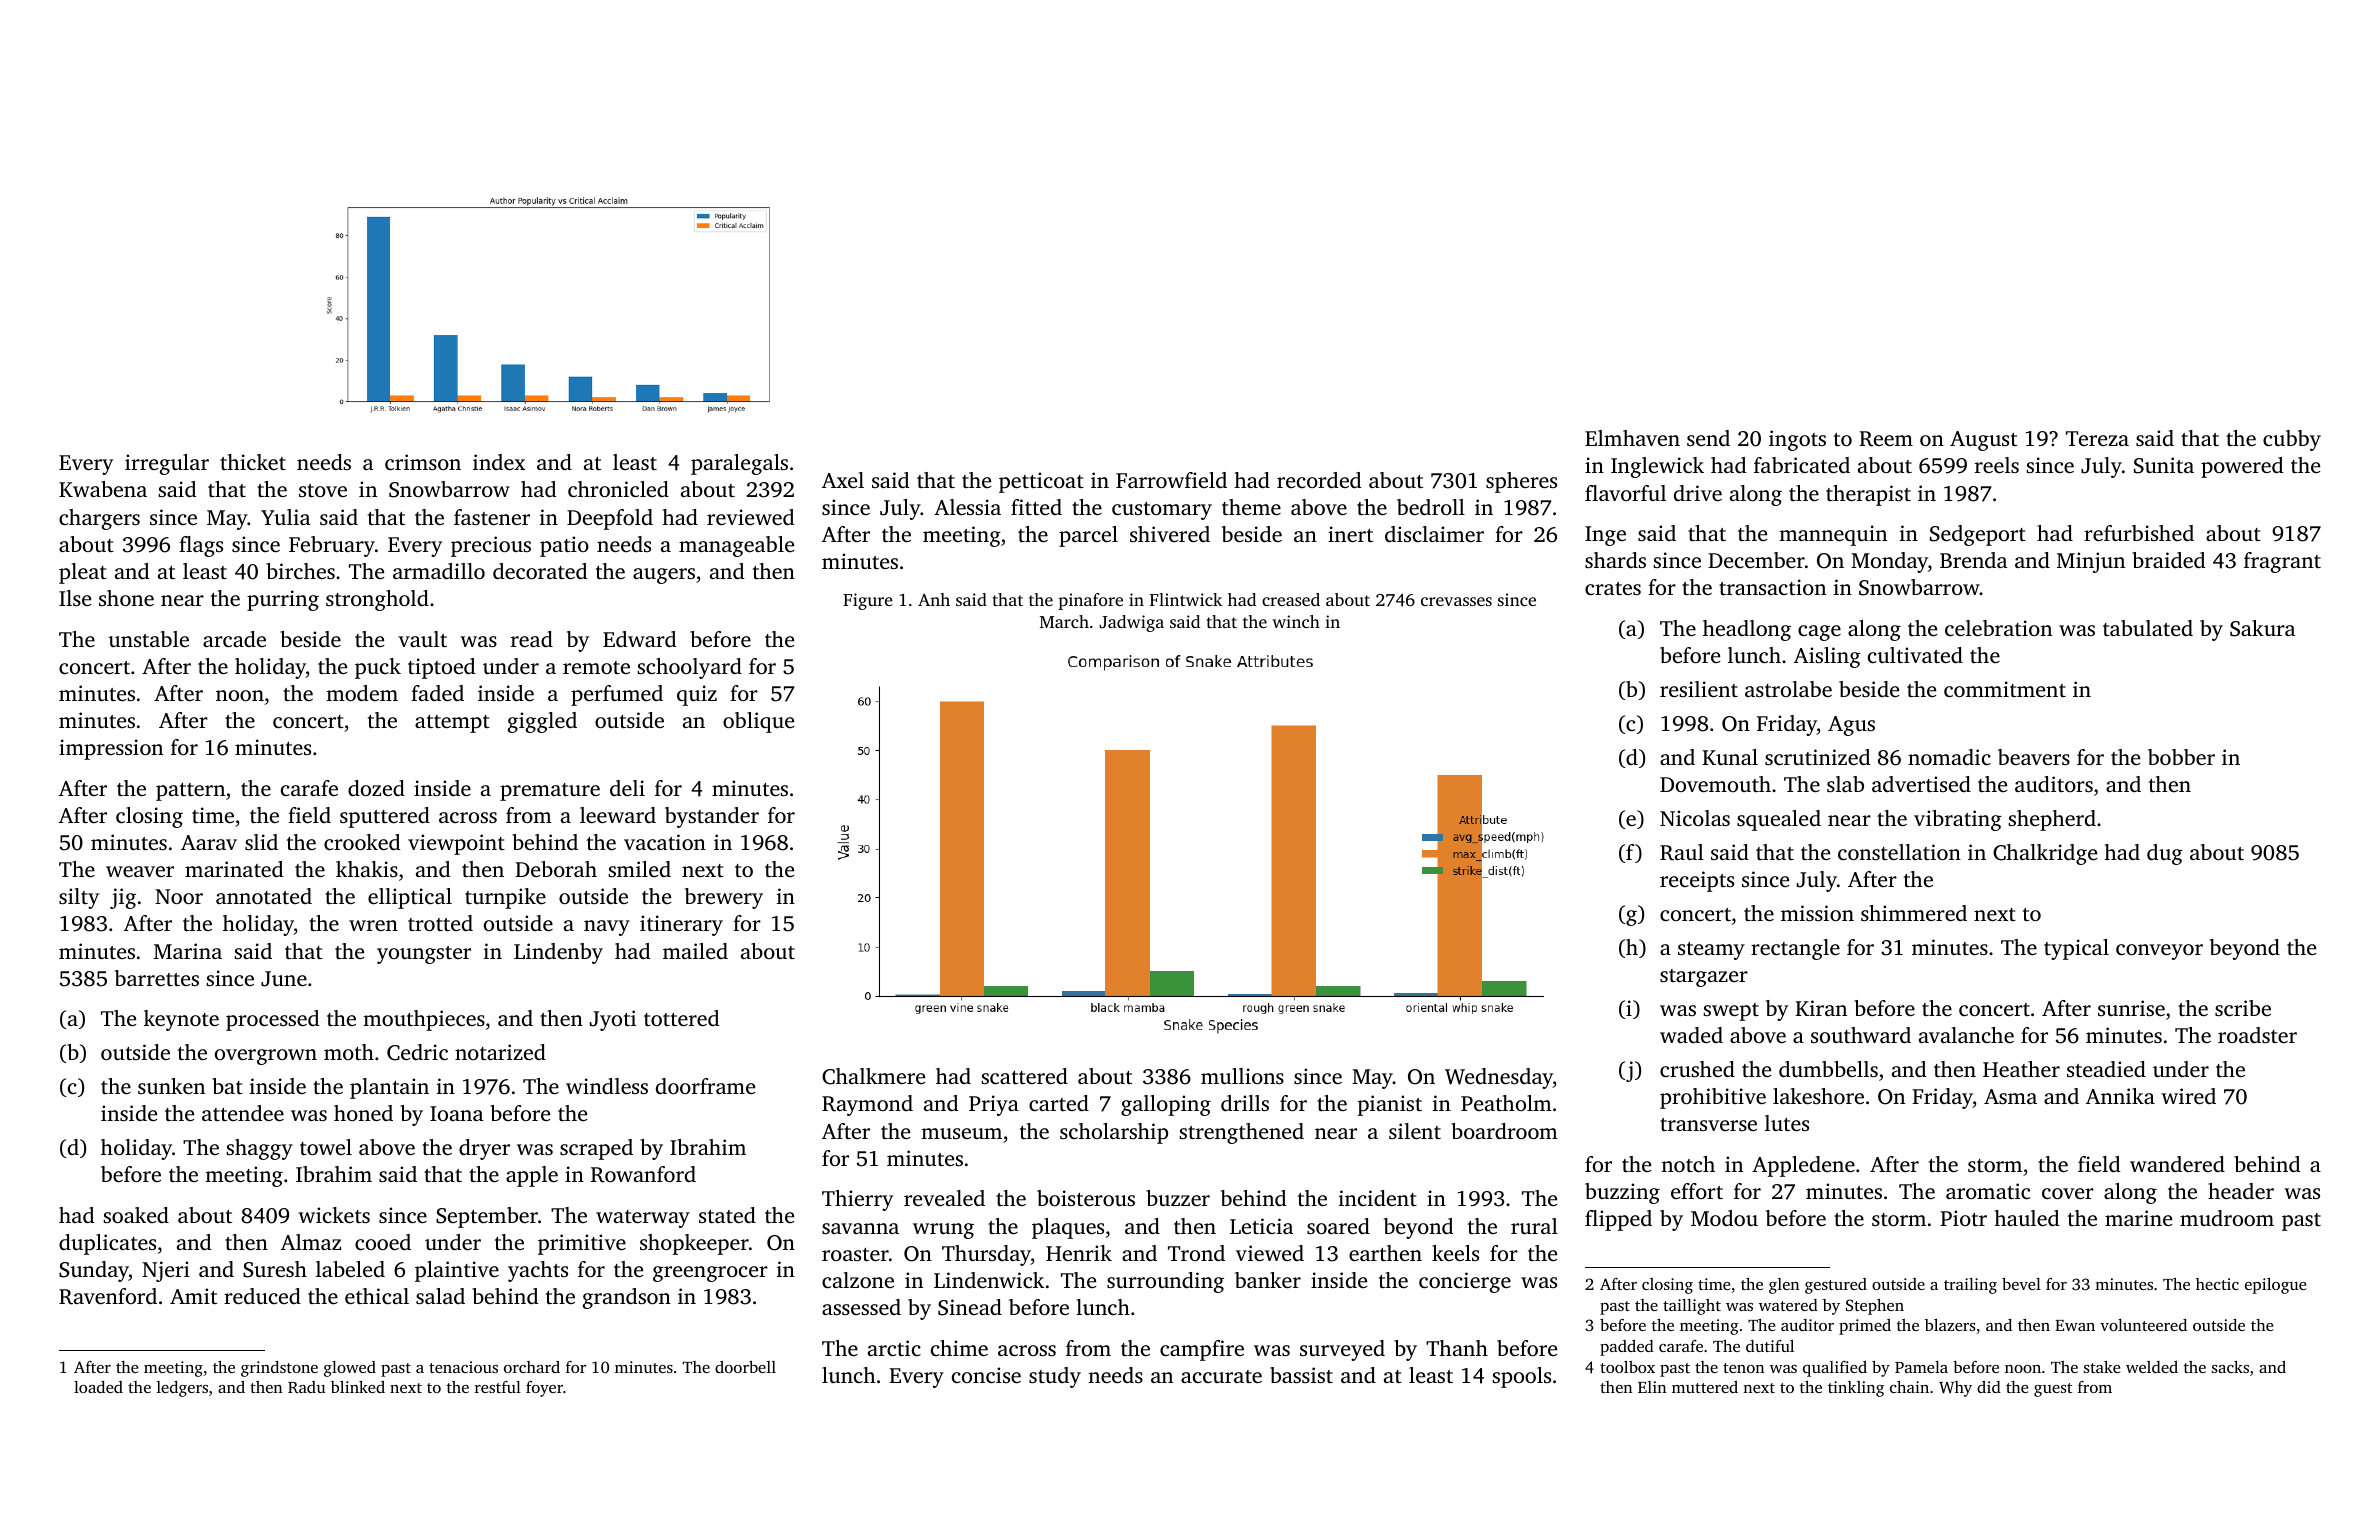  What do you see at coordinates (689, 668) in the screenshot?
I see `schoolyard` at bounding box center [689, 668].
